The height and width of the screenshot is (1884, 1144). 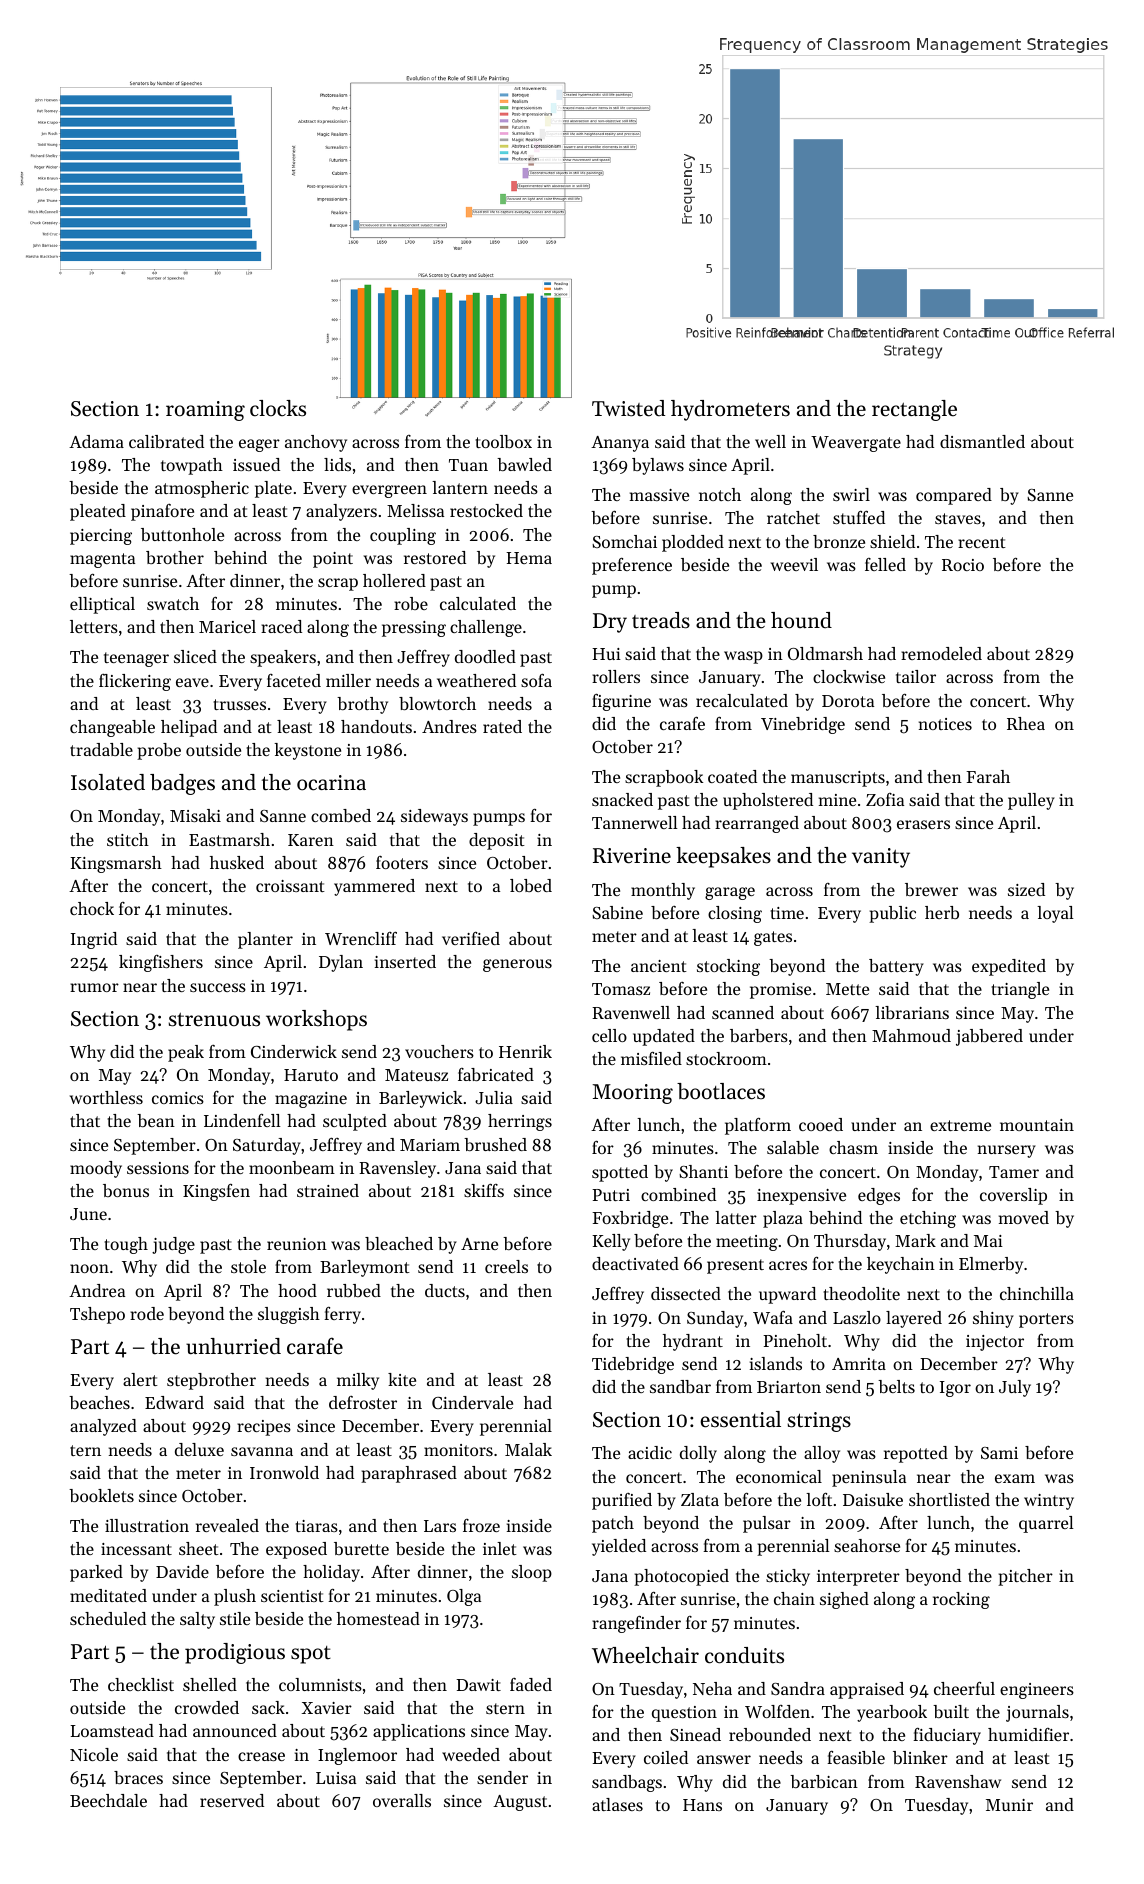 What do you see at coordinates (232, 1800) in the screenshot?
I see `reserved` at bounding box center [232, 1800].
